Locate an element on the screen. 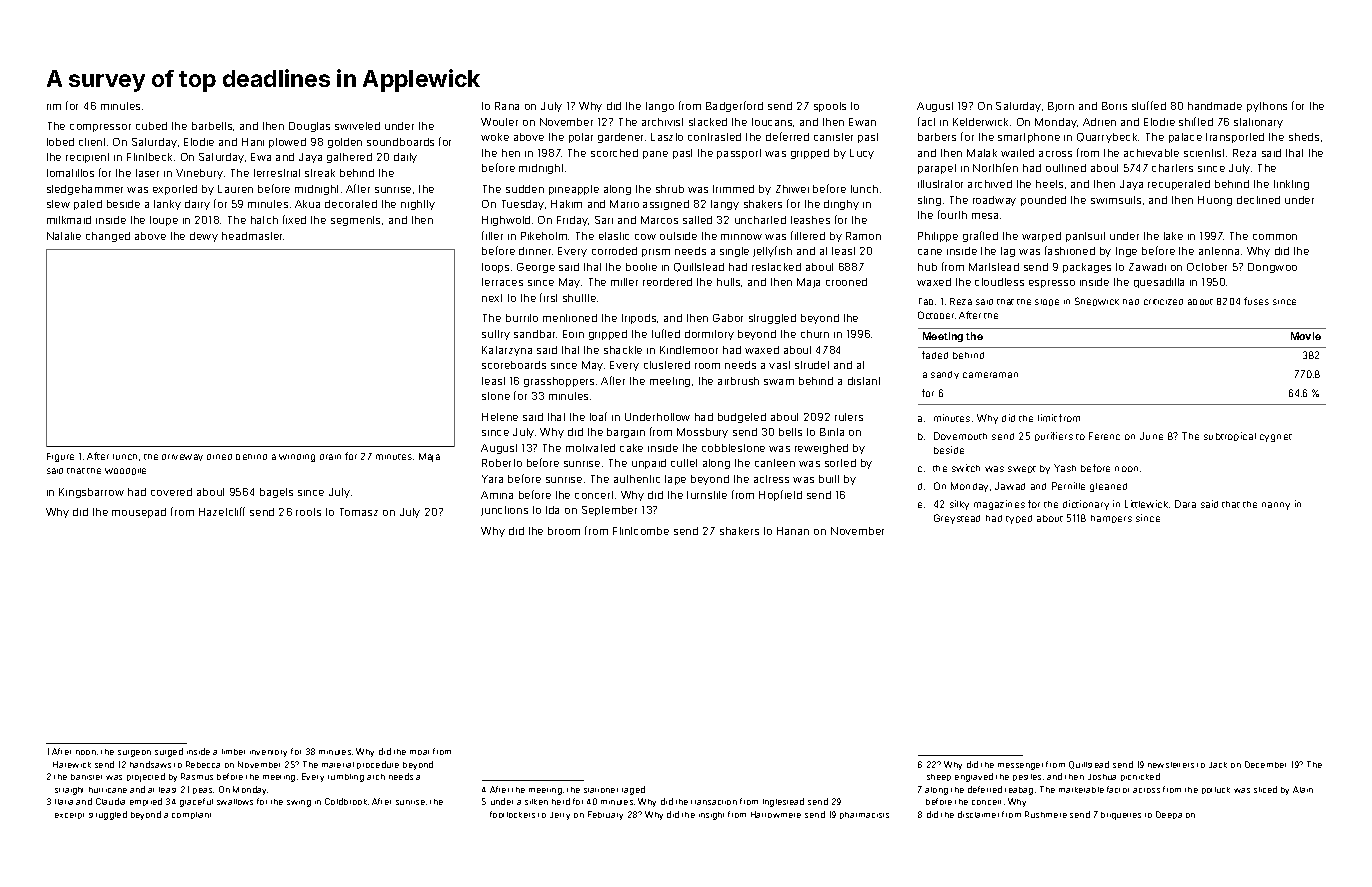 This screenshot has height=887, width=1372. Wouter is located at coordinates (499, 122).
